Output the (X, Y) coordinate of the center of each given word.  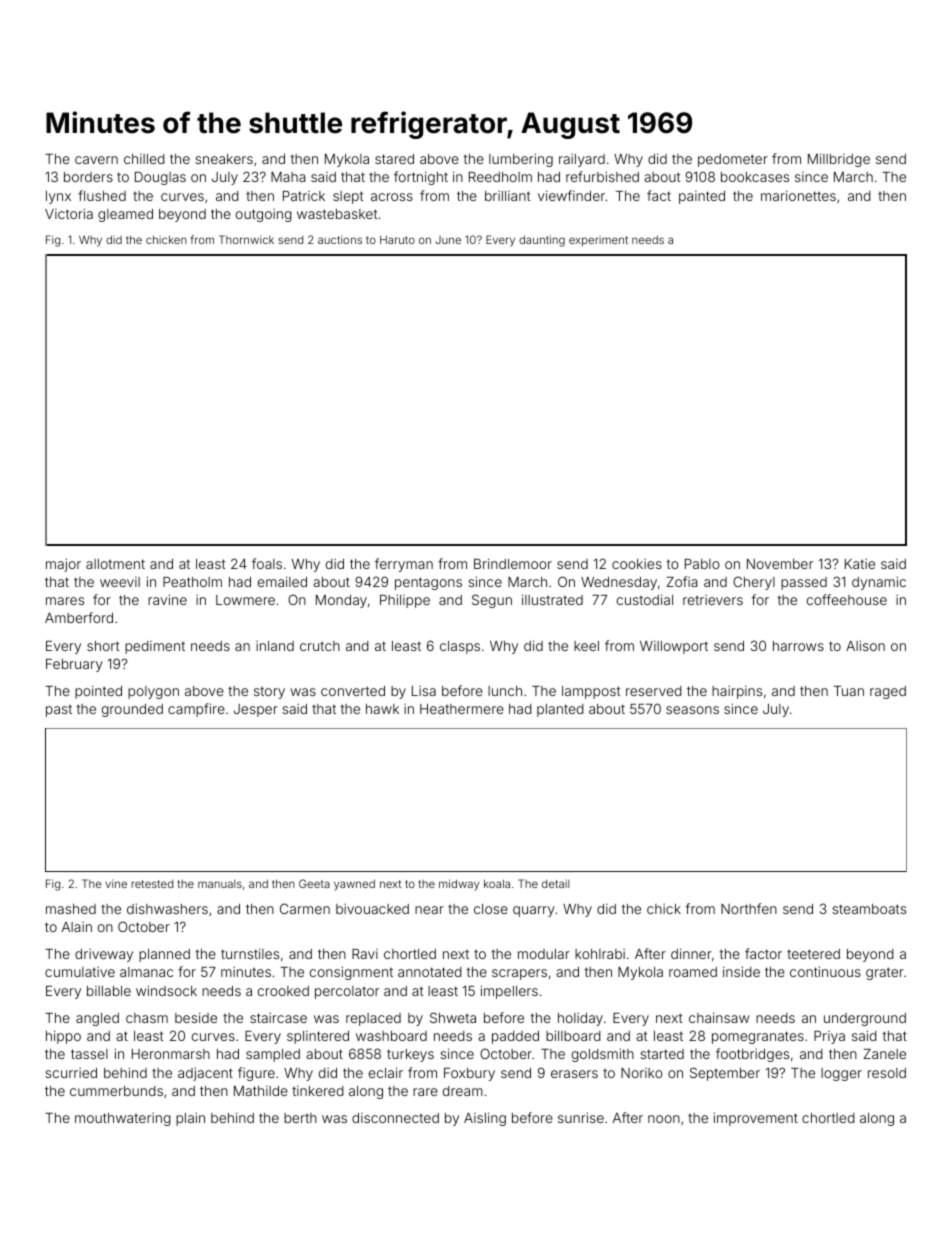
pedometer (733, 160)
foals (267, 563)
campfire (196, 710)
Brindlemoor (513, 563)
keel (586, 646)
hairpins (737, 692)
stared (394, 159)
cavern (96, 160)
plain (190, 1119)
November (780, 564)
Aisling (485, 1119)
